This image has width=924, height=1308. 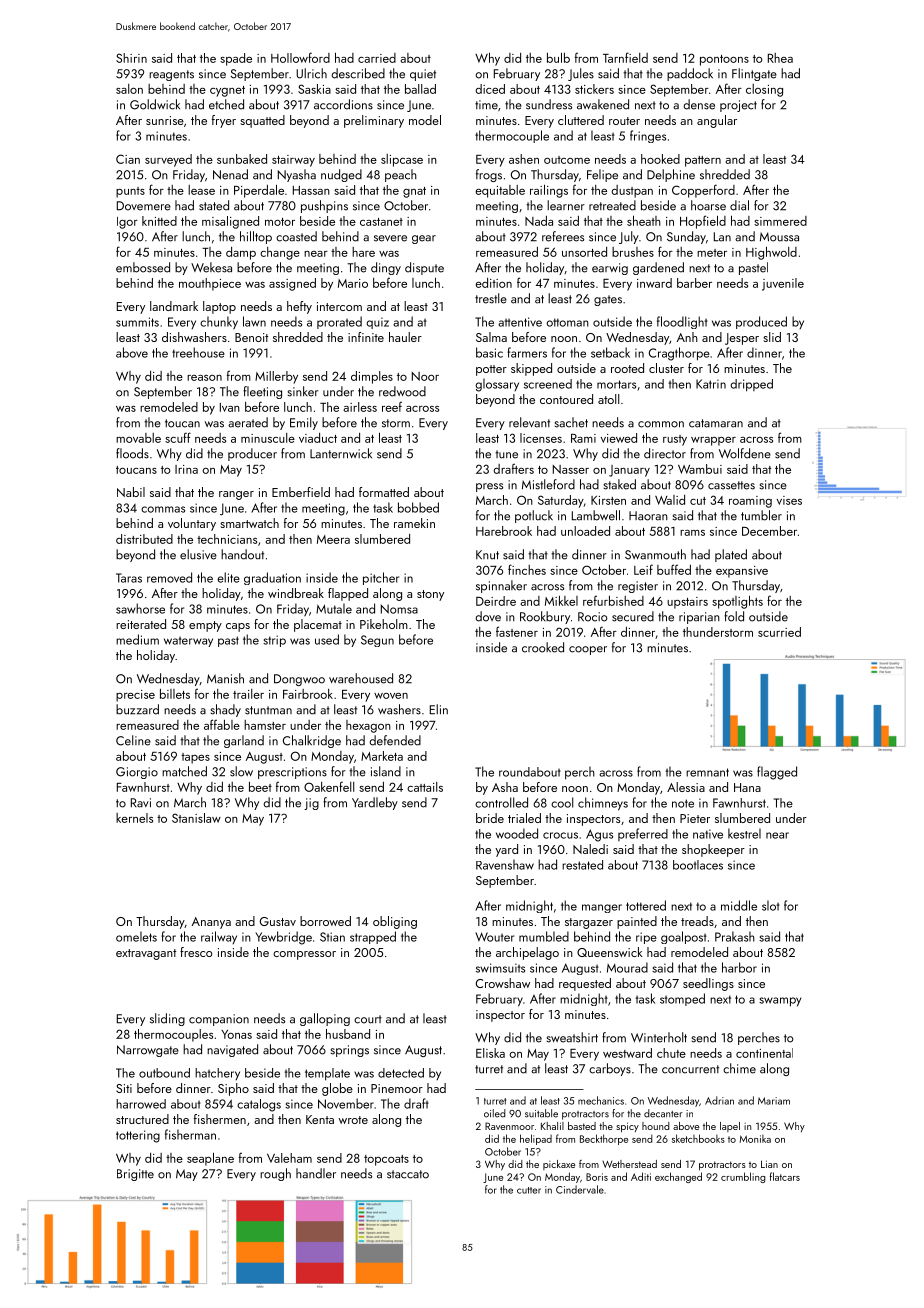 What do you see at coordinates (699, 618) in the image?
I see `riparian` at bounding box center [699, 618].
